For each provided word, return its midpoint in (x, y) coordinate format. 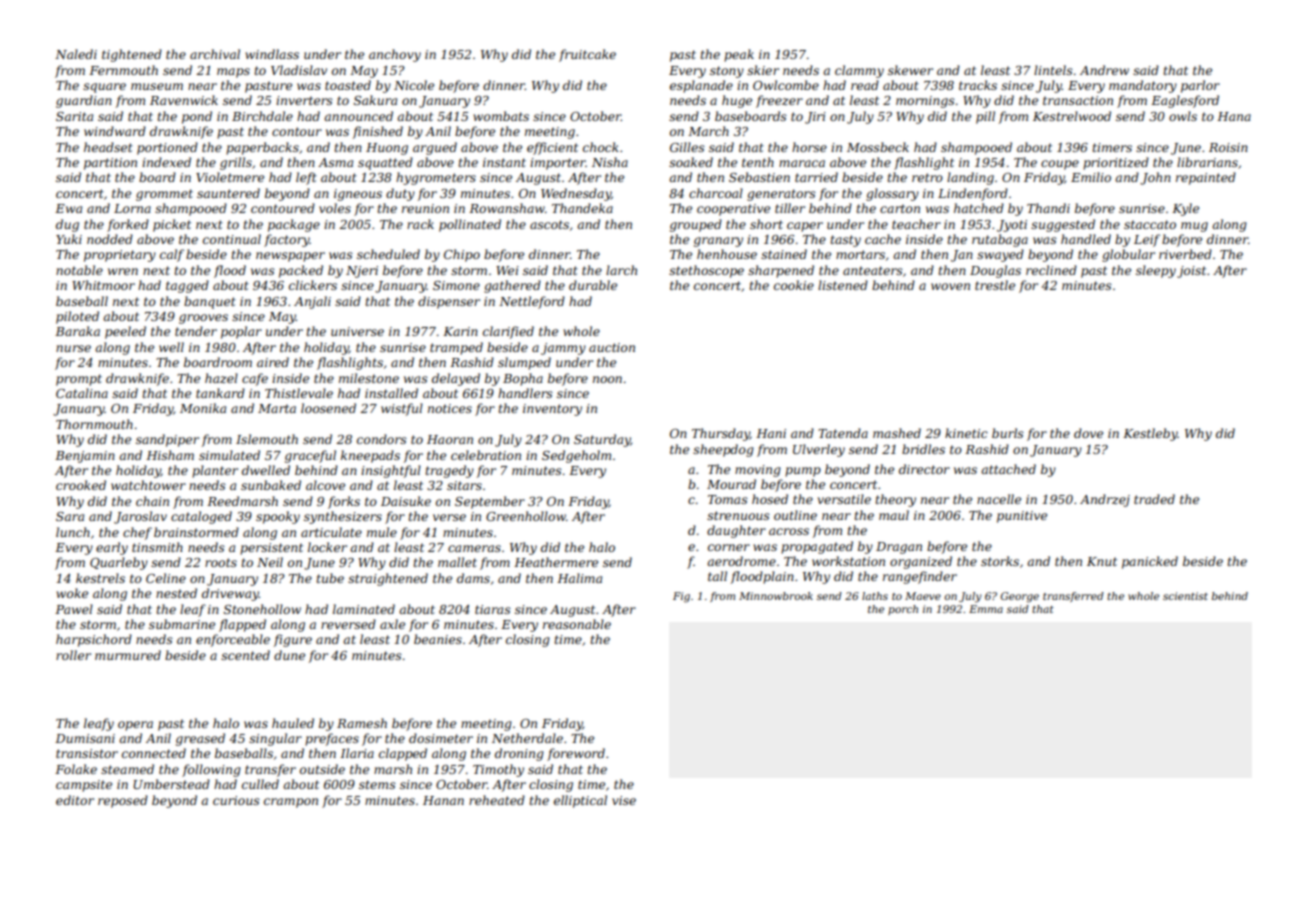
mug (1194, 227)
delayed (456, 379)
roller (73, 655)
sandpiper (167, 440)
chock (601, 147)
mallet (457, 562)
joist (1191, 272)
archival (215, 54)
